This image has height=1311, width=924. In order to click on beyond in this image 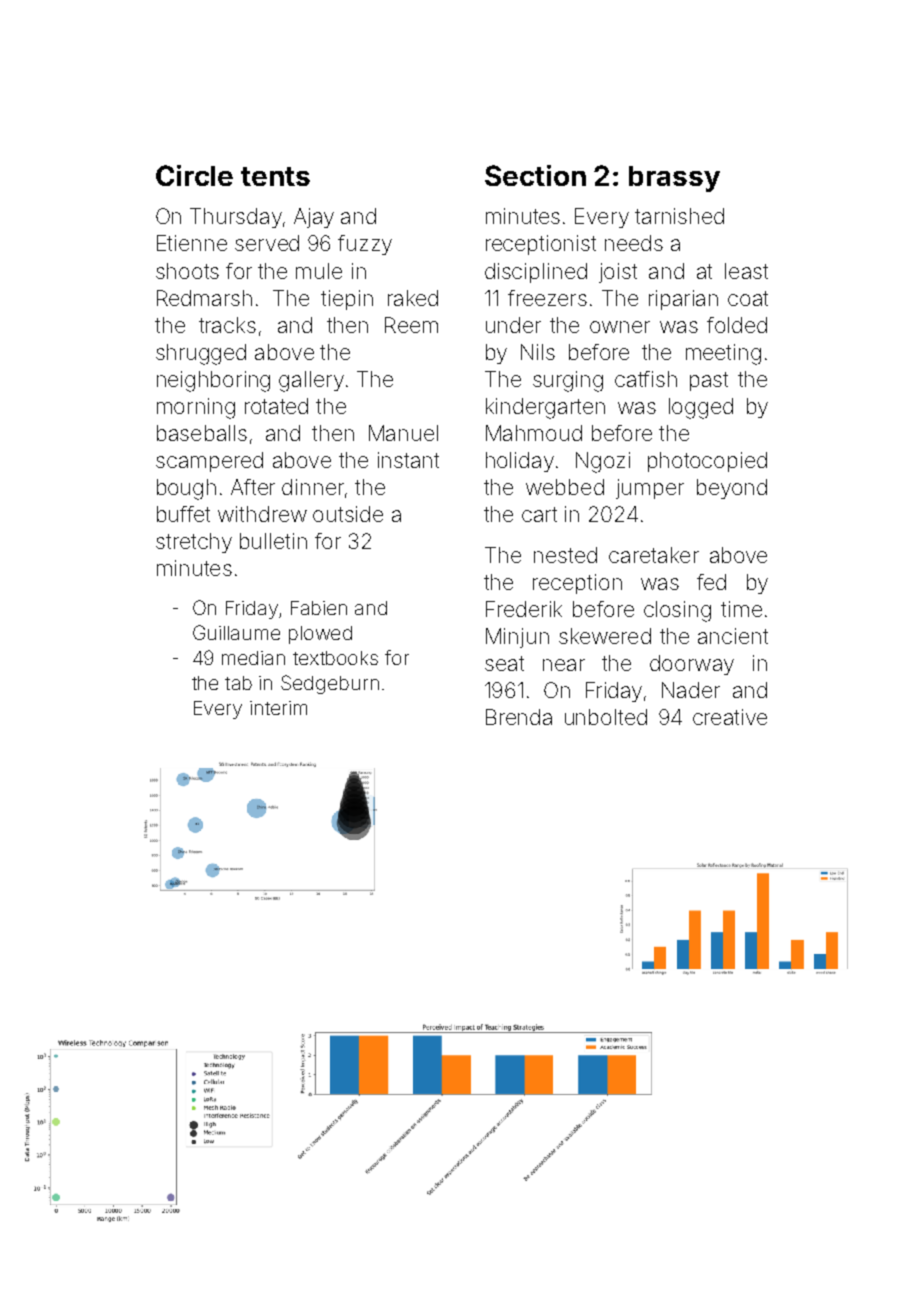, I will do `click(732, 489)`.
